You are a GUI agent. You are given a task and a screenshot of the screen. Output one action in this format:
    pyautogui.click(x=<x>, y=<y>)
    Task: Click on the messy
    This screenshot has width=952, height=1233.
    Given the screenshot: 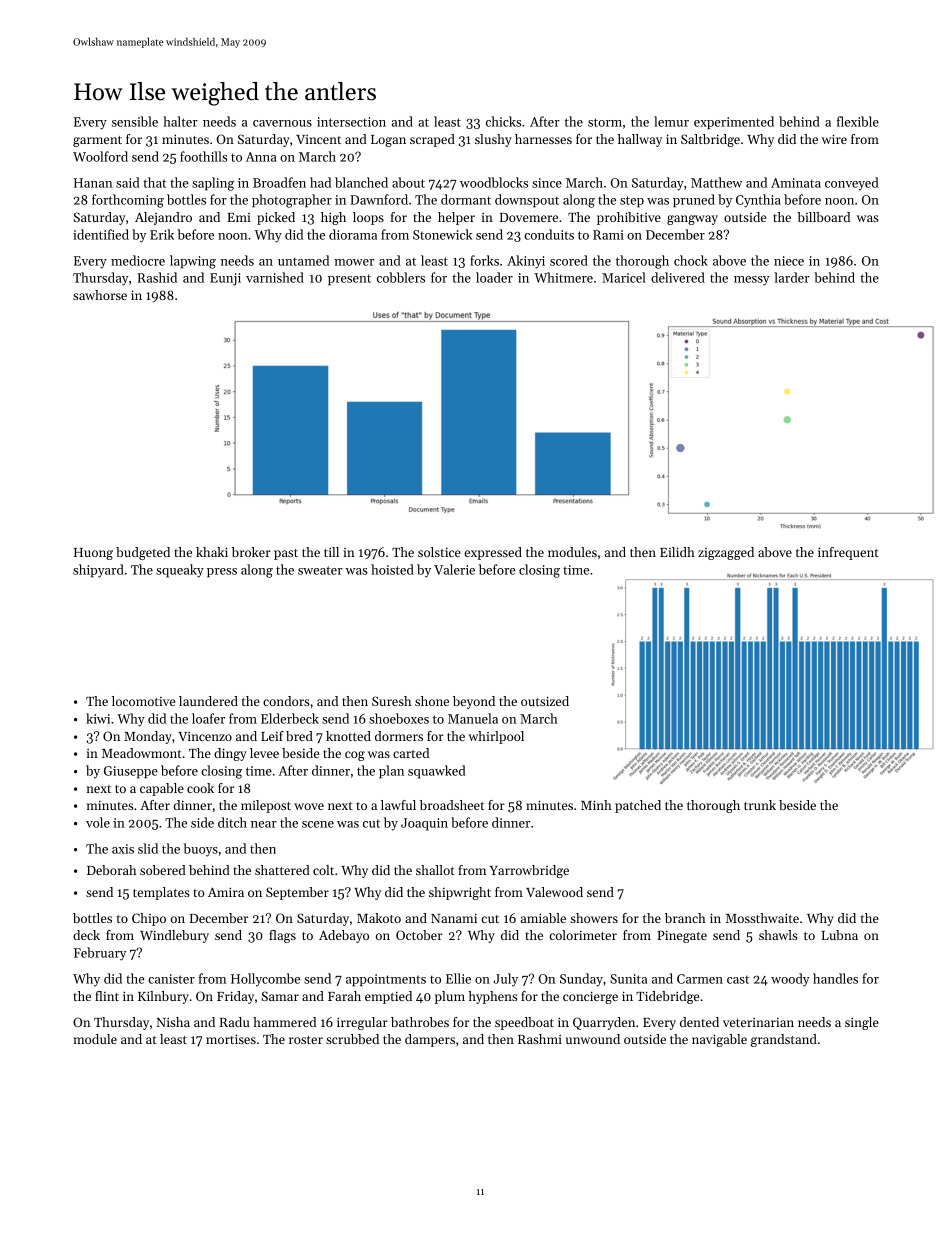 What is the action you would take?
    pyautogui.click(x=752, y=281)
